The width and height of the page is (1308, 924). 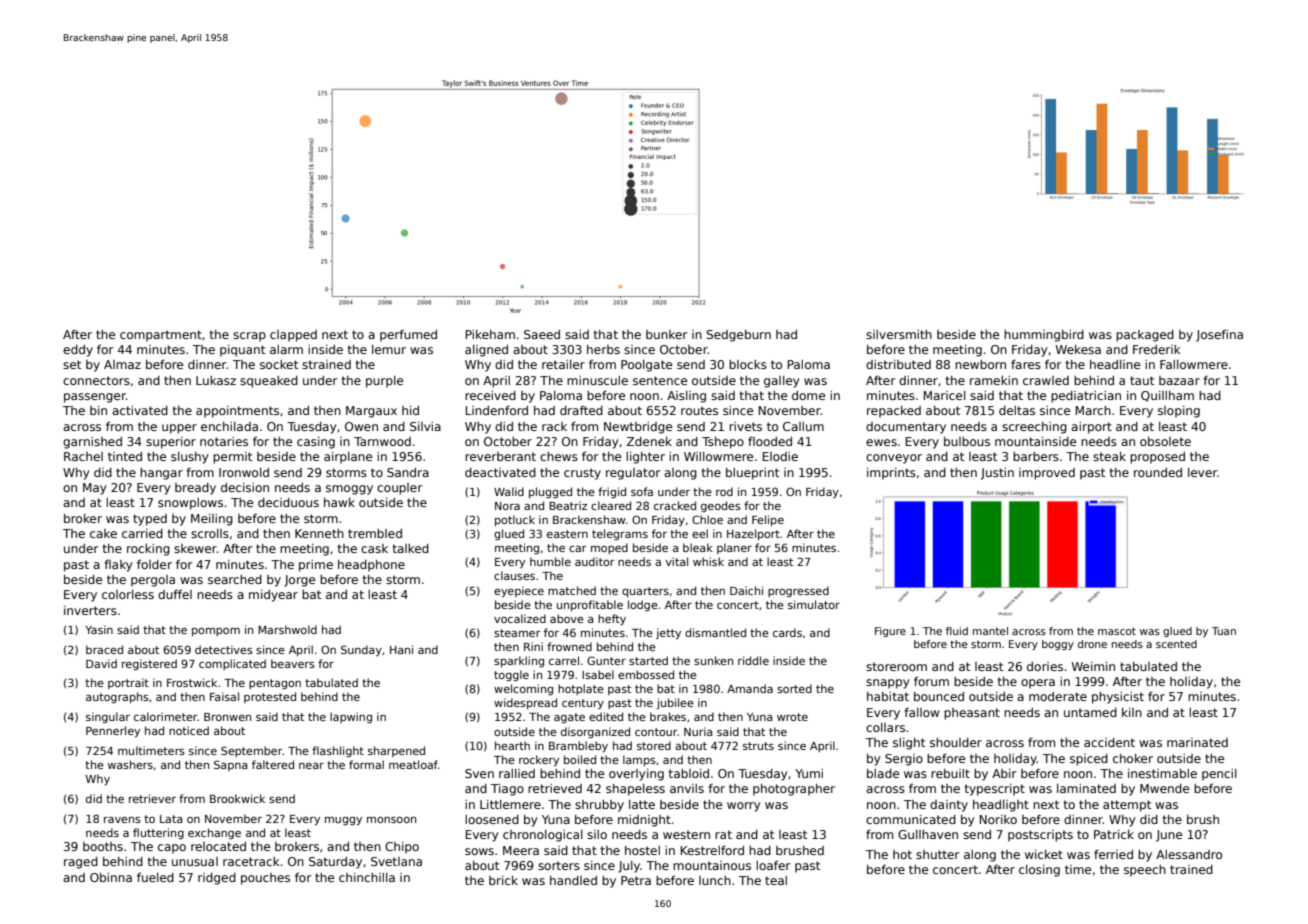 I want to click on Daichi, so click(x=746, y=590).
